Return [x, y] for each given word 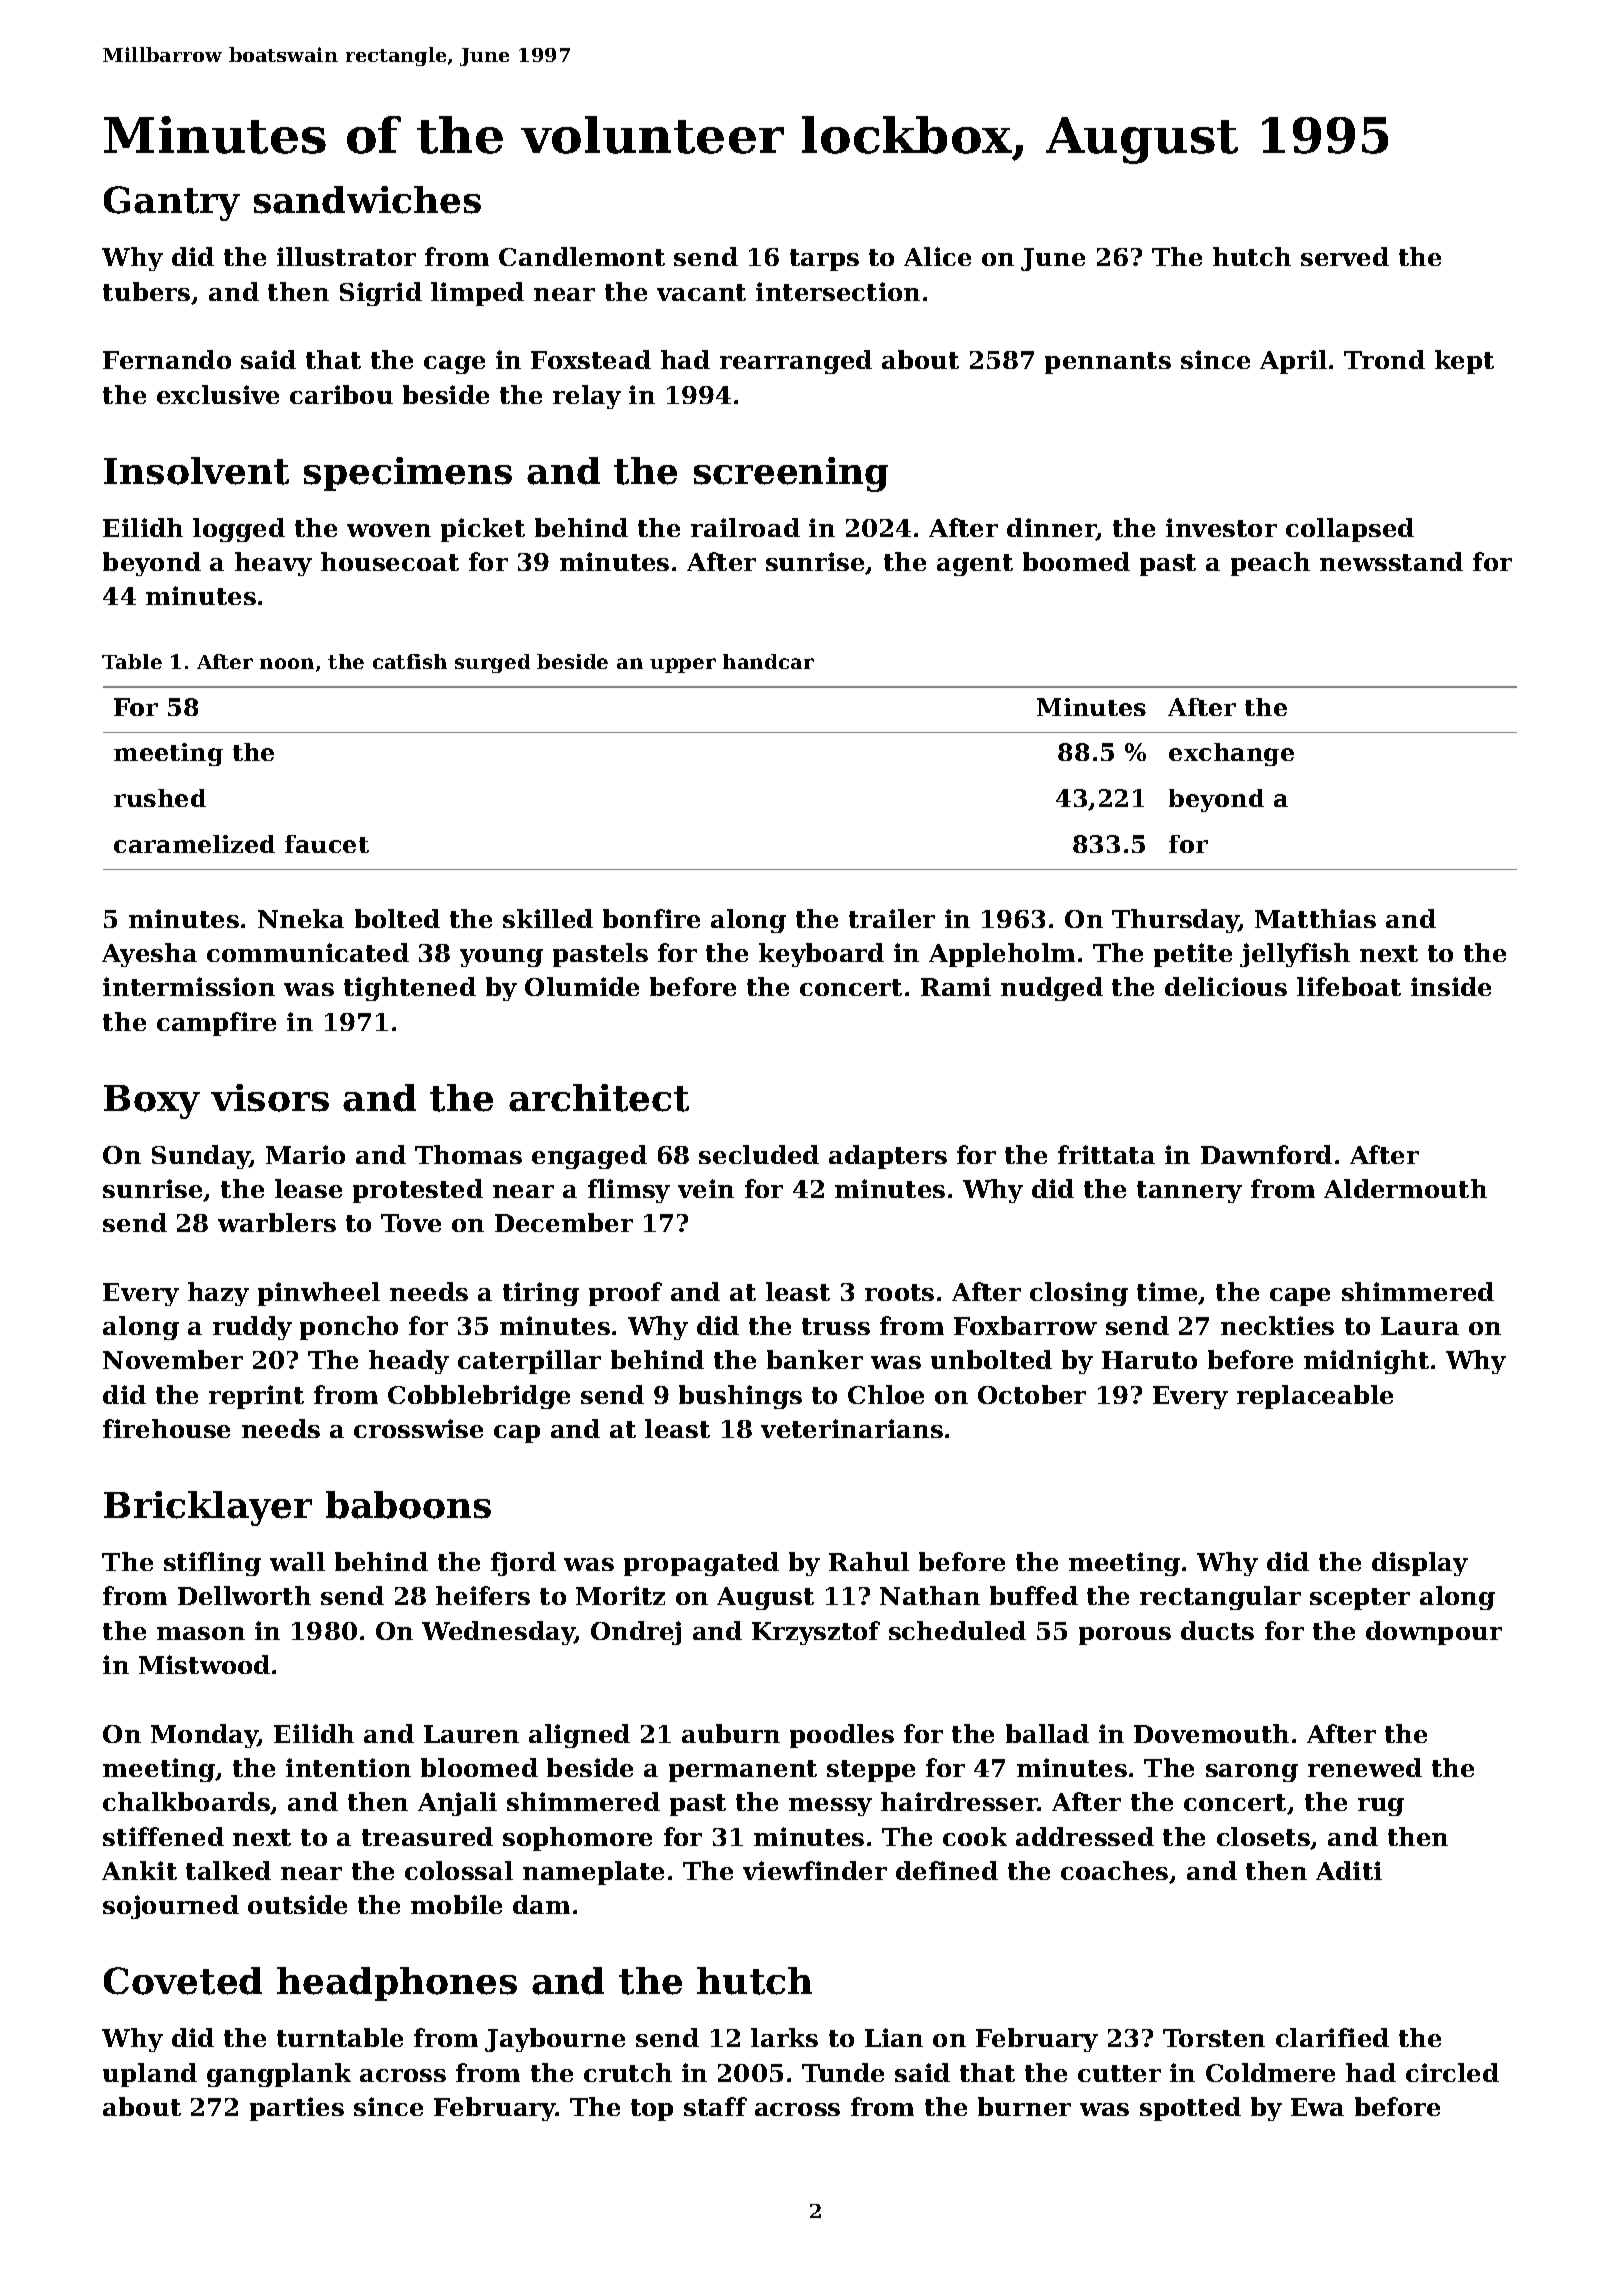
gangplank [279, 2075]
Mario [305, 1154]
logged [239, 530]
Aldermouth [1405, 1188]
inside [1451, 986]
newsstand [1391, 561]
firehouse [166, 1428]
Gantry [172, 203]
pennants [1108, 363]
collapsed [1350, 530]
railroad [745, 527]
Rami [956, 986]
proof [625, 1294]
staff [715, 2106]
